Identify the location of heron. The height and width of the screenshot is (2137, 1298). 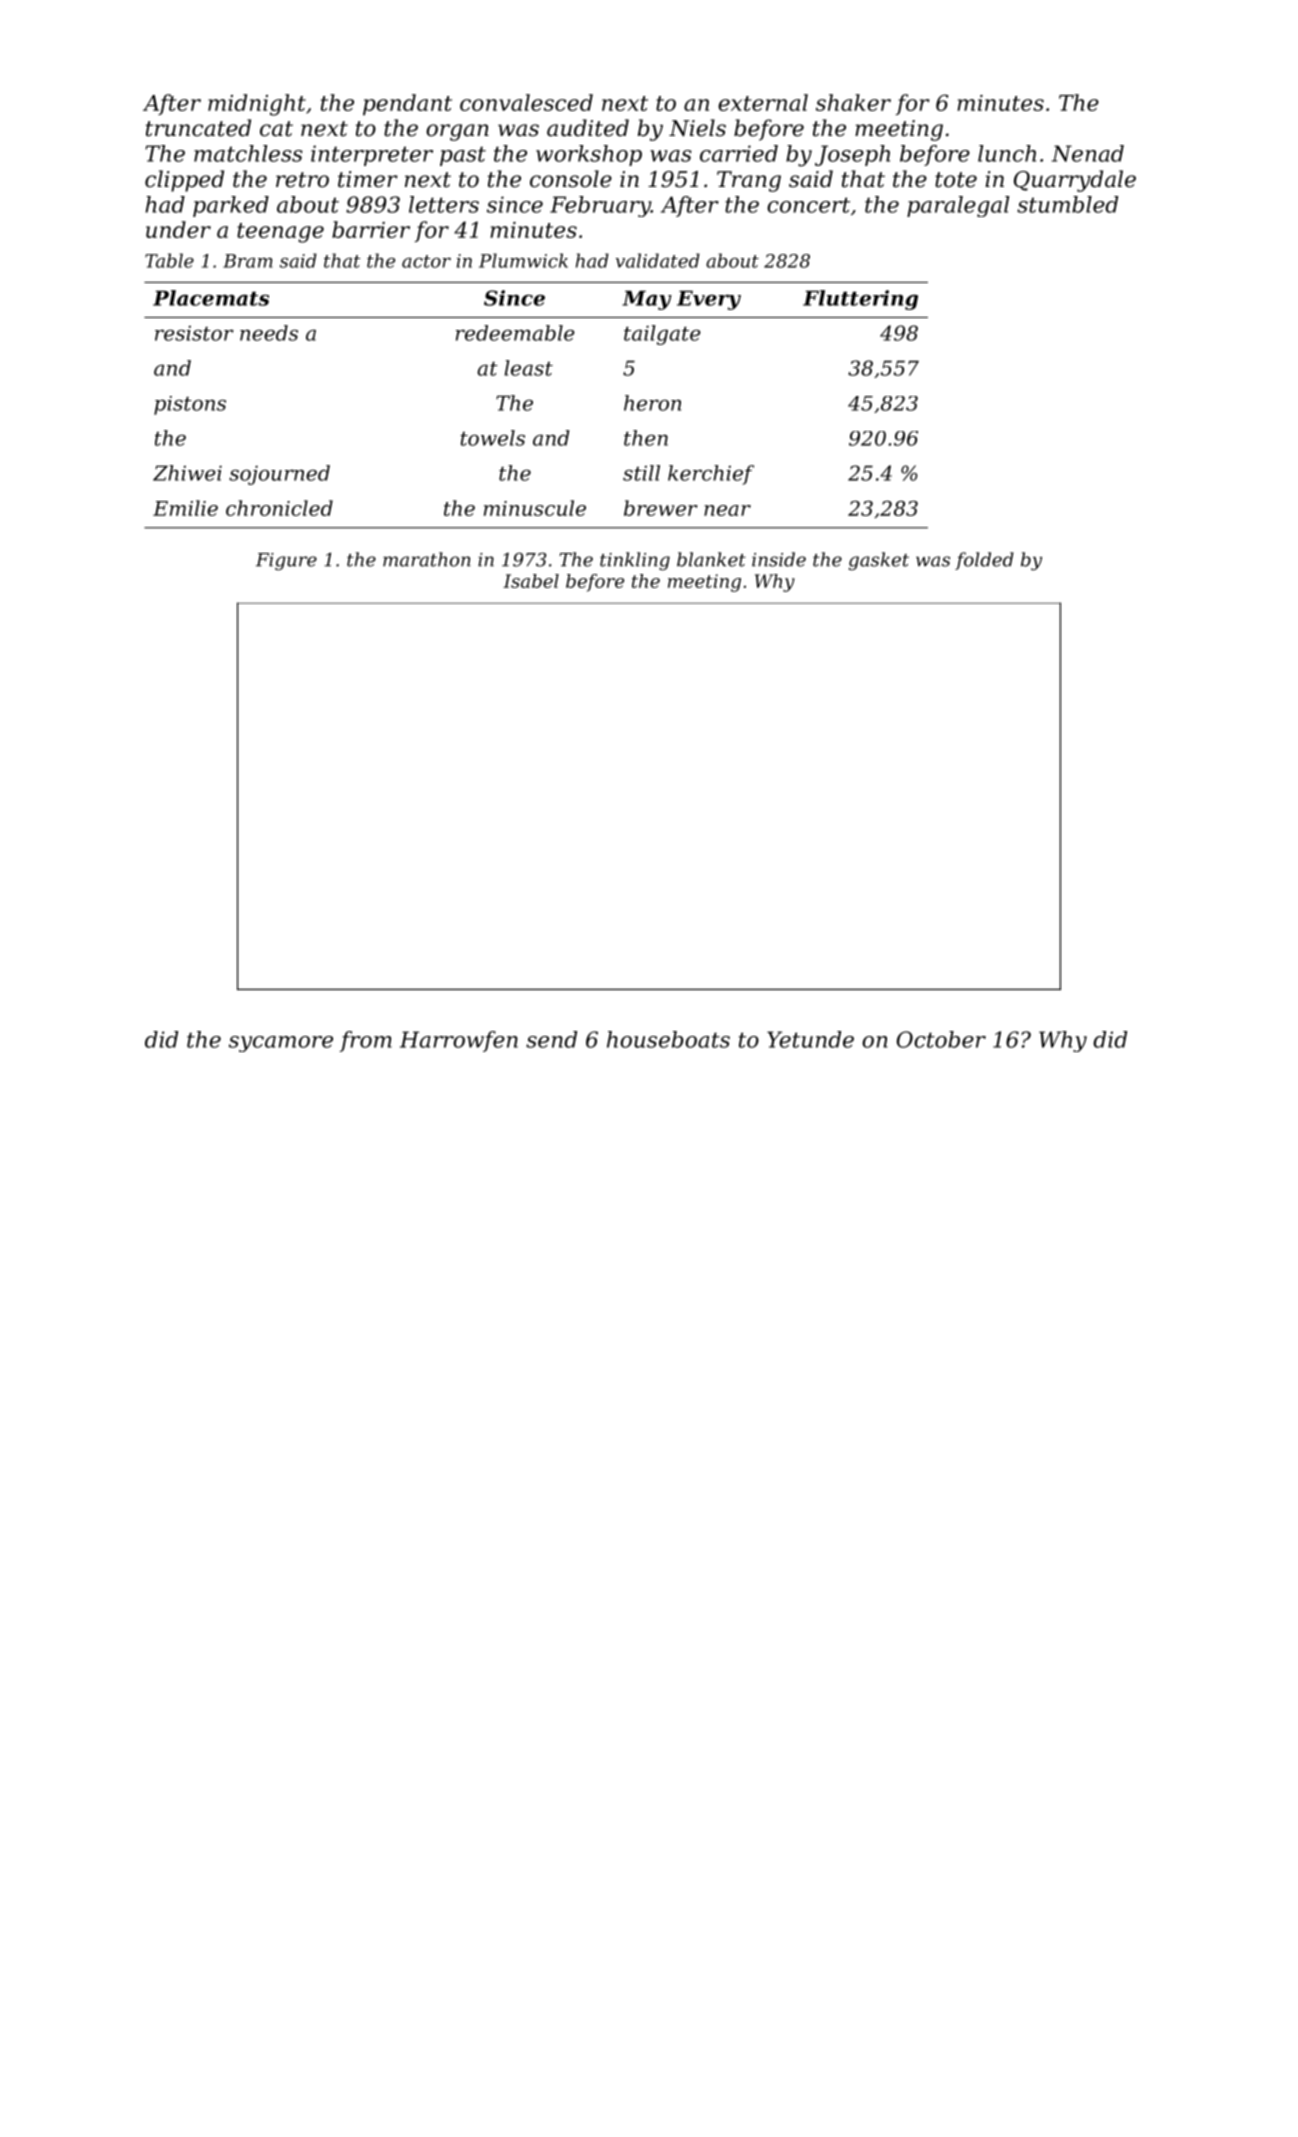
(652, 403).
